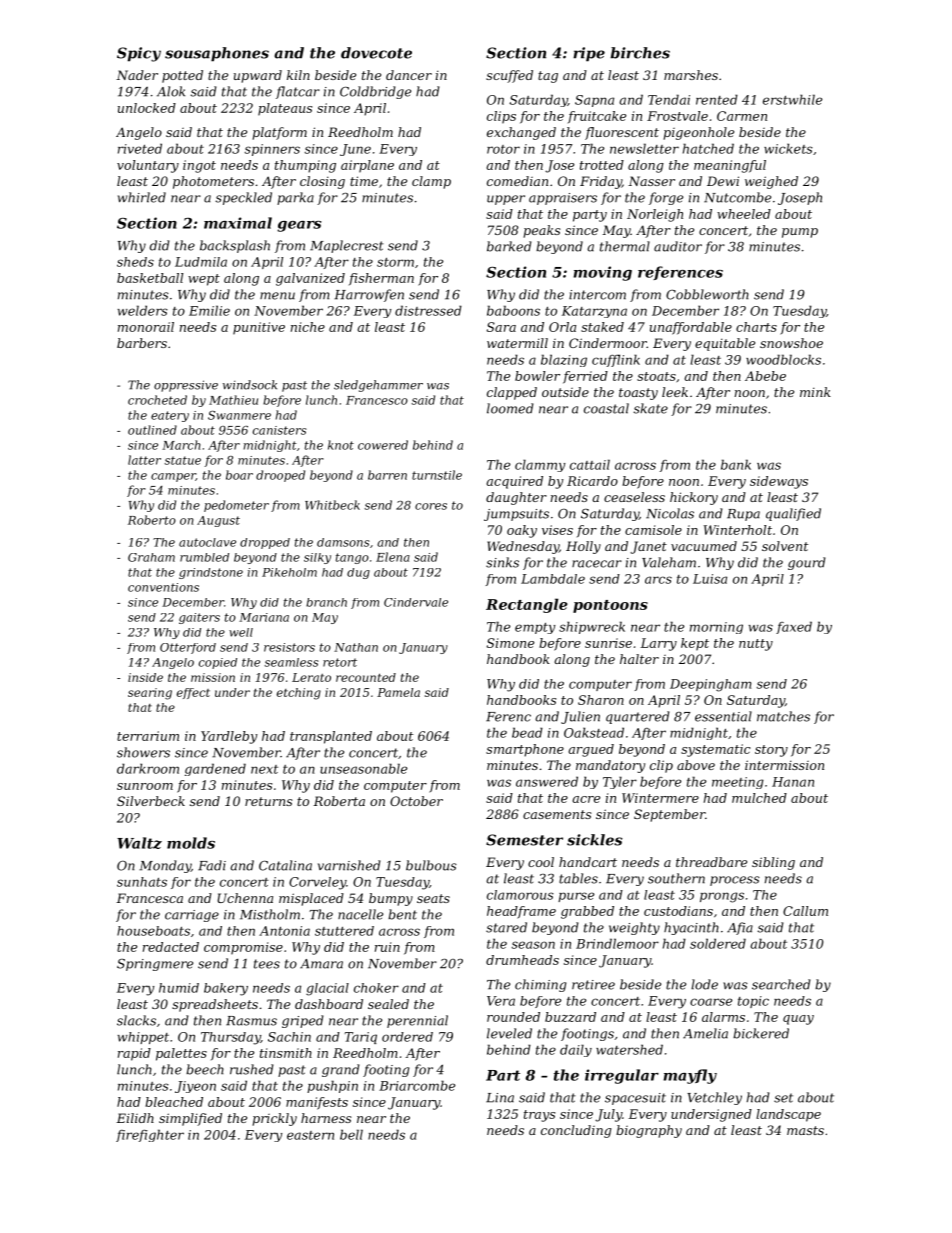 The height and width of the page is (1233, 952). Describe the element at coordinates (437, 475) in the page. I see `turnstile` at that location.
